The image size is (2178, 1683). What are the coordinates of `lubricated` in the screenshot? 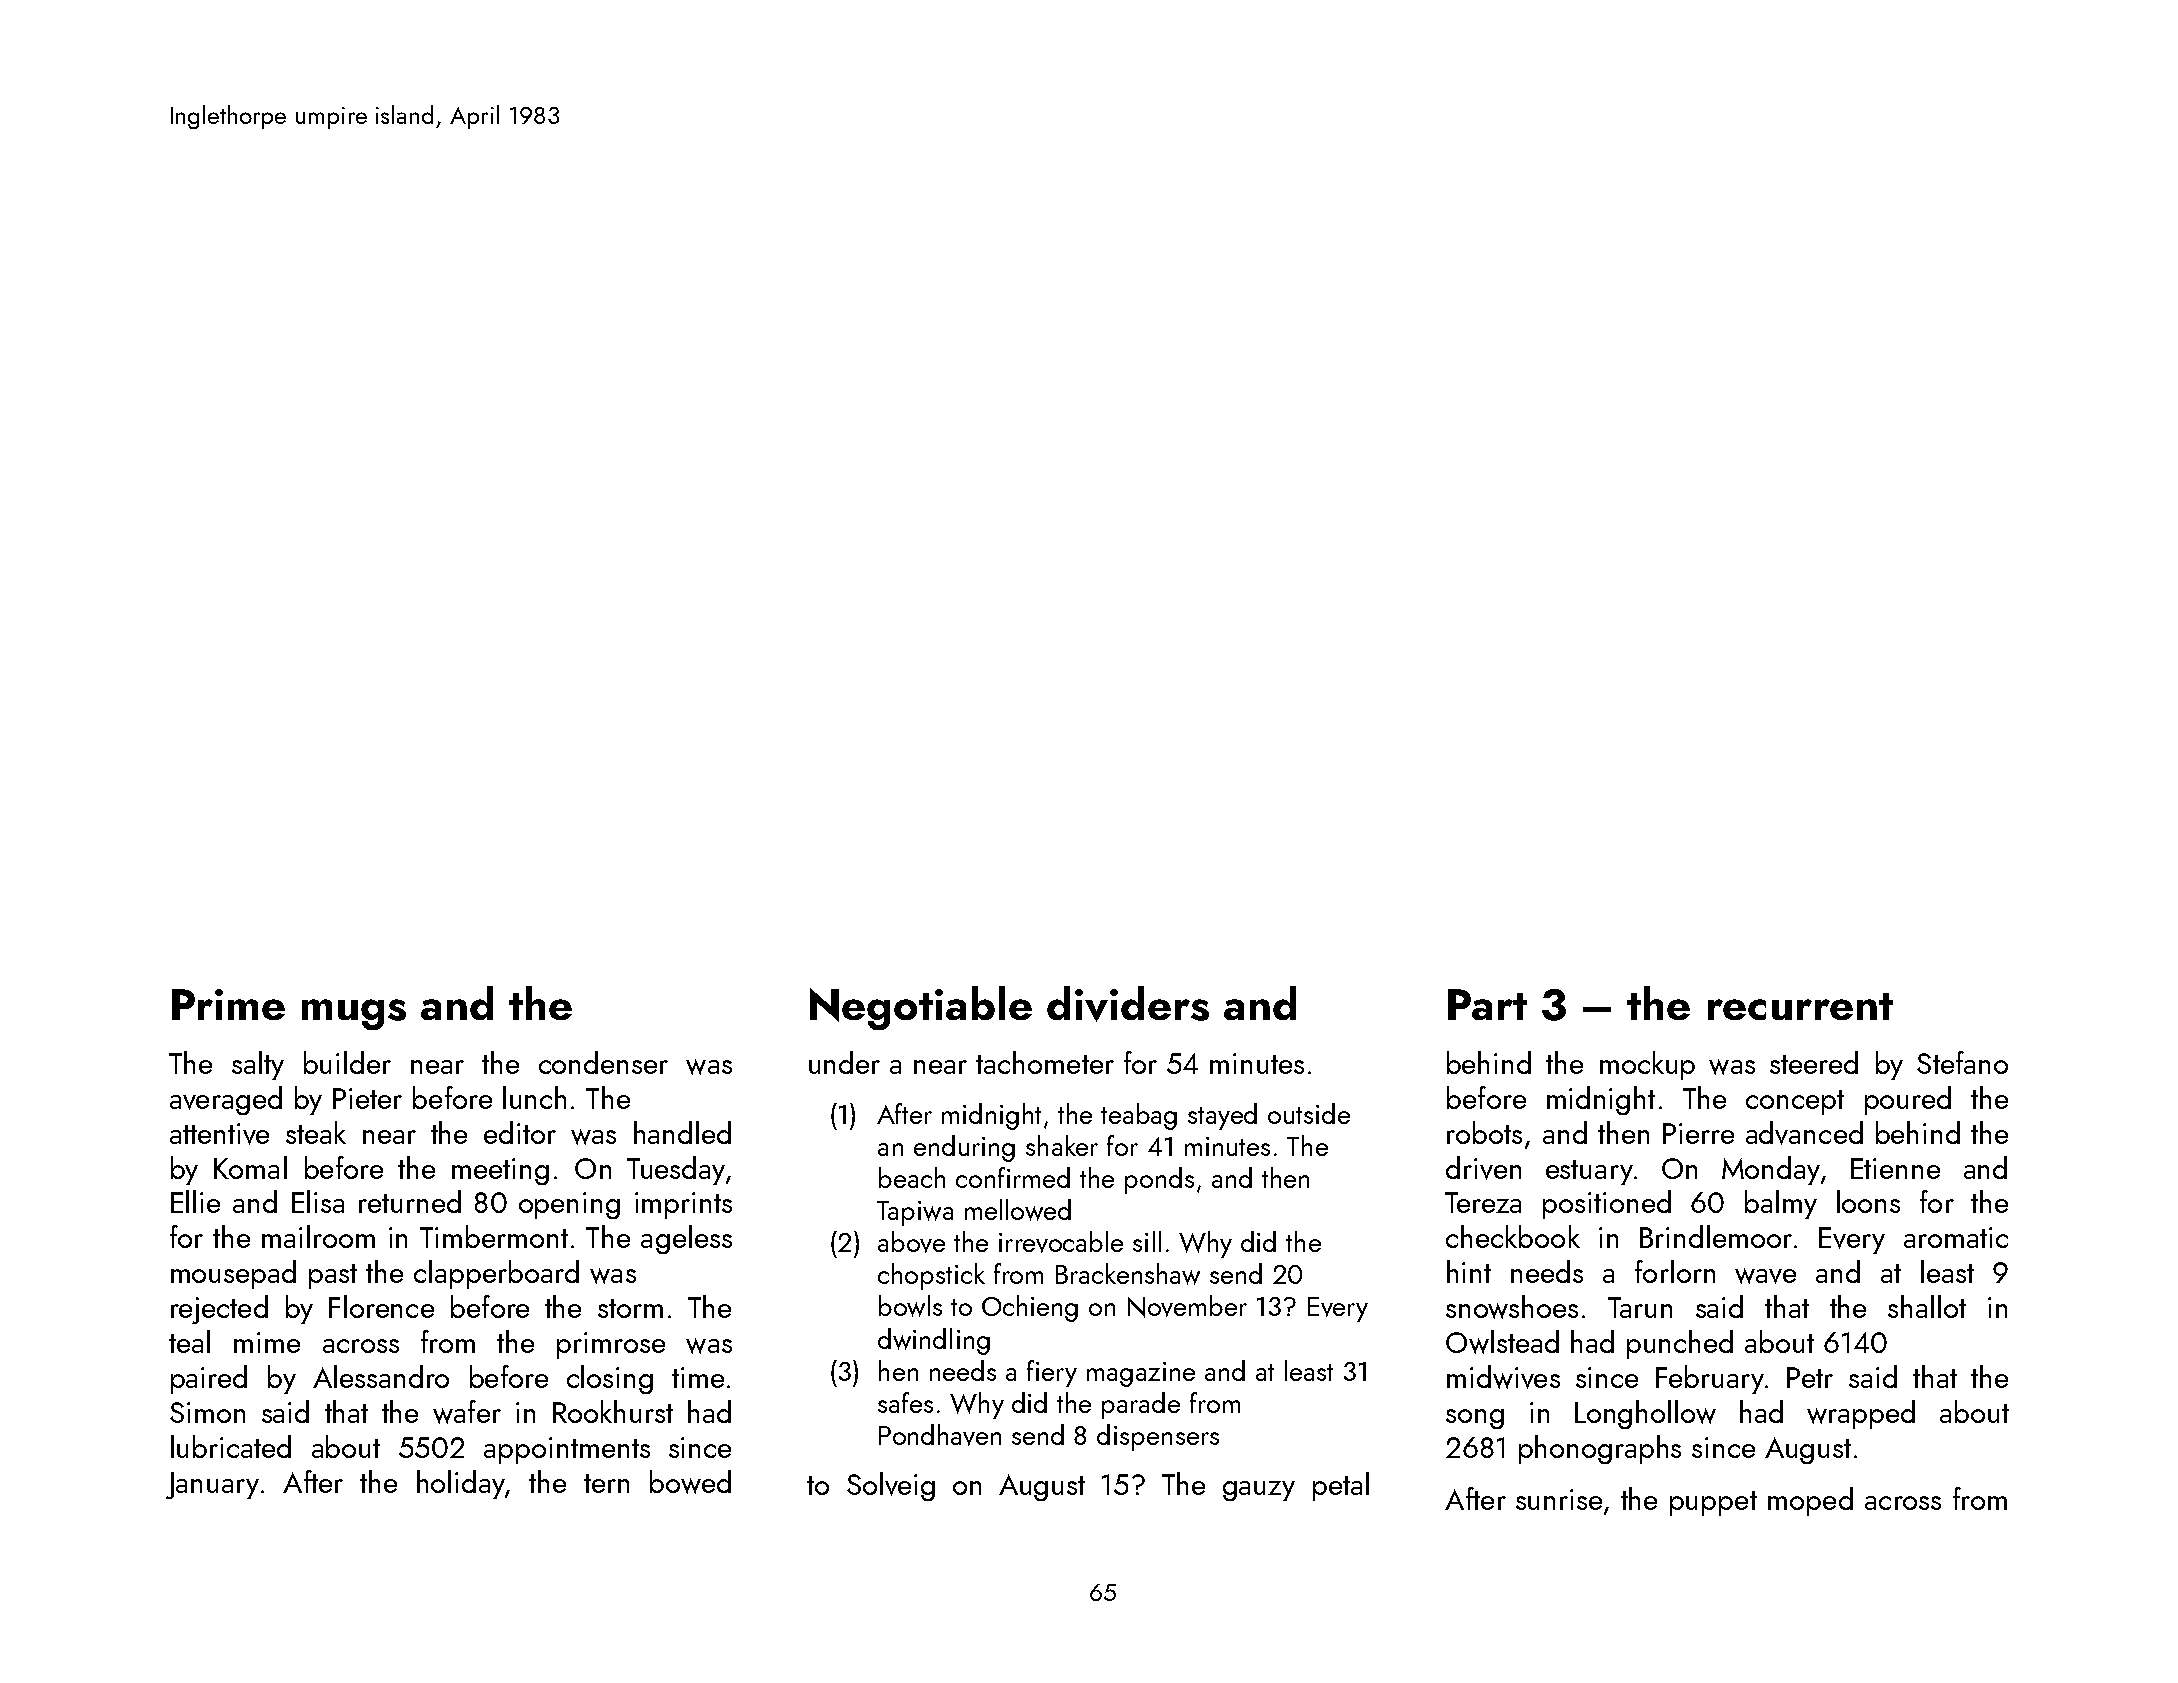 It's located at (231, 1446).
